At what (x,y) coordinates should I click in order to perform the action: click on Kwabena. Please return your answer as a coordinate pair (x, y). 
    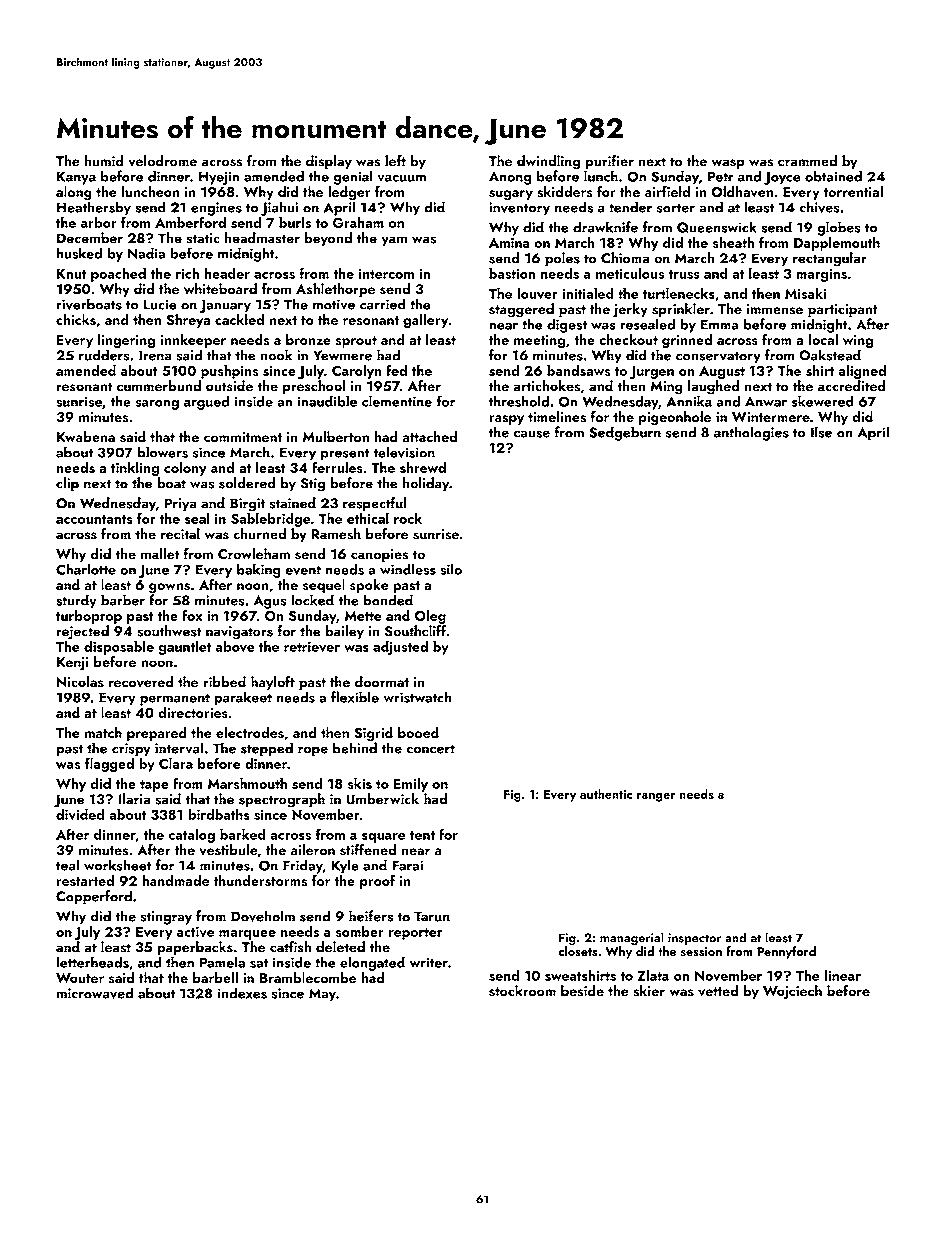
    Looking at the image, I should click on (86, 436).
